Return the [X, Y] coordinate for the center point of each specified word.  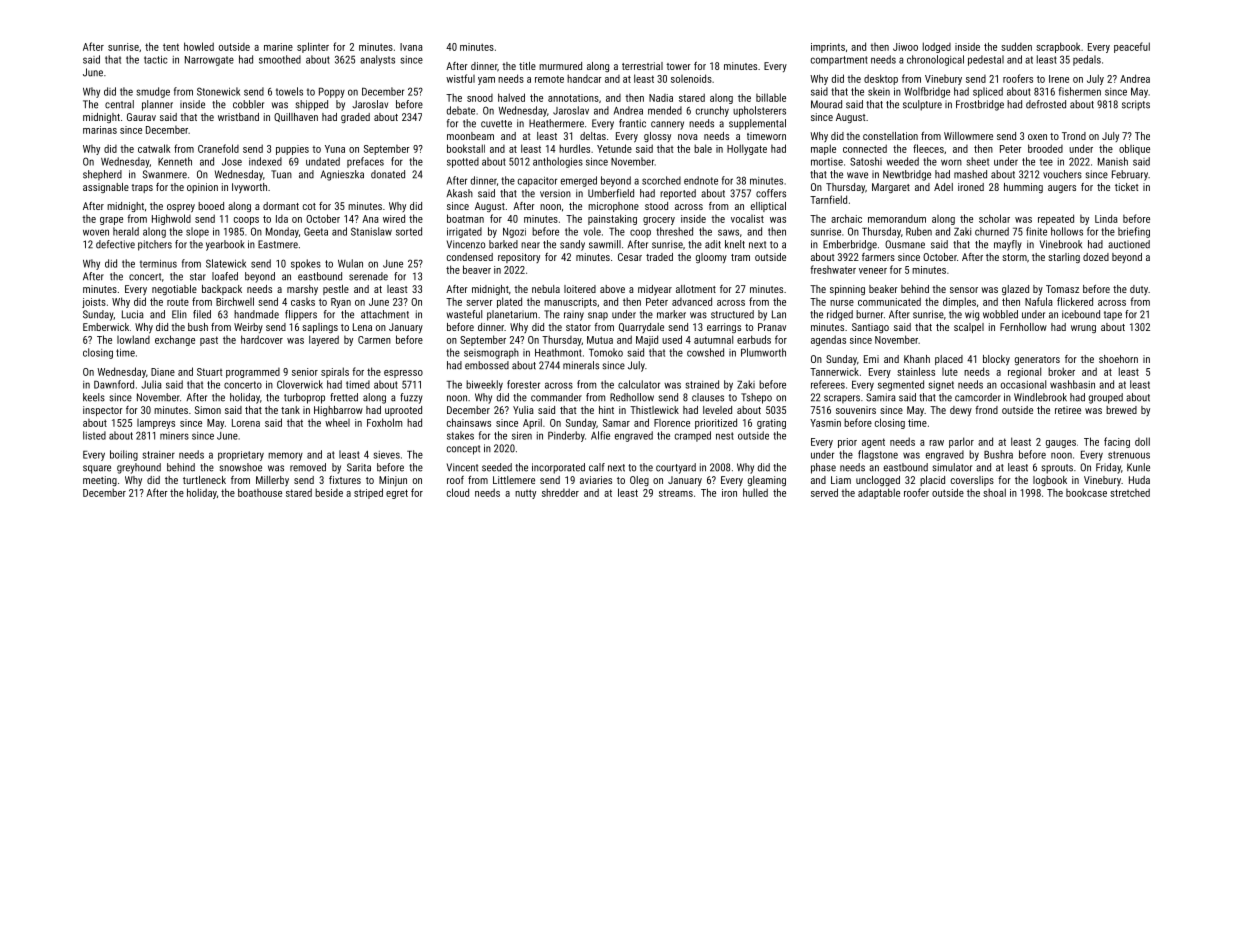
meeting [100, 481]
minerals [581, 365]
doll [1142, 441]
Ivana [411, 47]
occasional [1023, 384]
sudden [1016, 46]
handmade [256, 314]
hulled [755, 492]
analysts [377, 60]
